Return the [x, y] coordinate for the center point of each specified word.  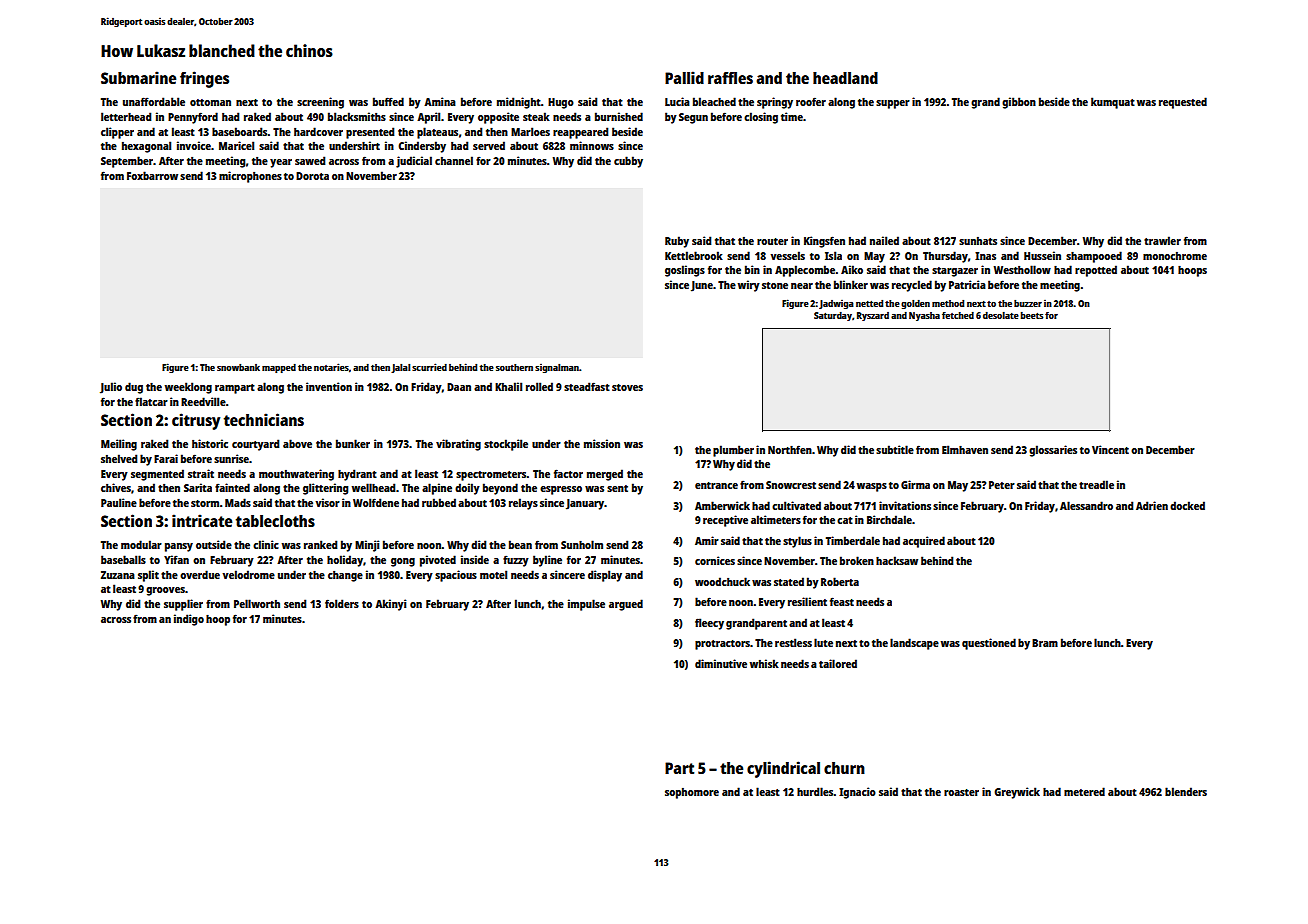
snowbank [238, 367]
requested [1183, 103]
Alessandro [1086, 505]
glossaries [1053, 451]
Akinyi [390, 605]
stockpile [506, 445]
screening [320, 103]
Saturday [833, 316]
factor [568, 473]
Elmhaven [965, 449]
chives [116, 487]
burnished [619, 116]
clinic [266, 544]
